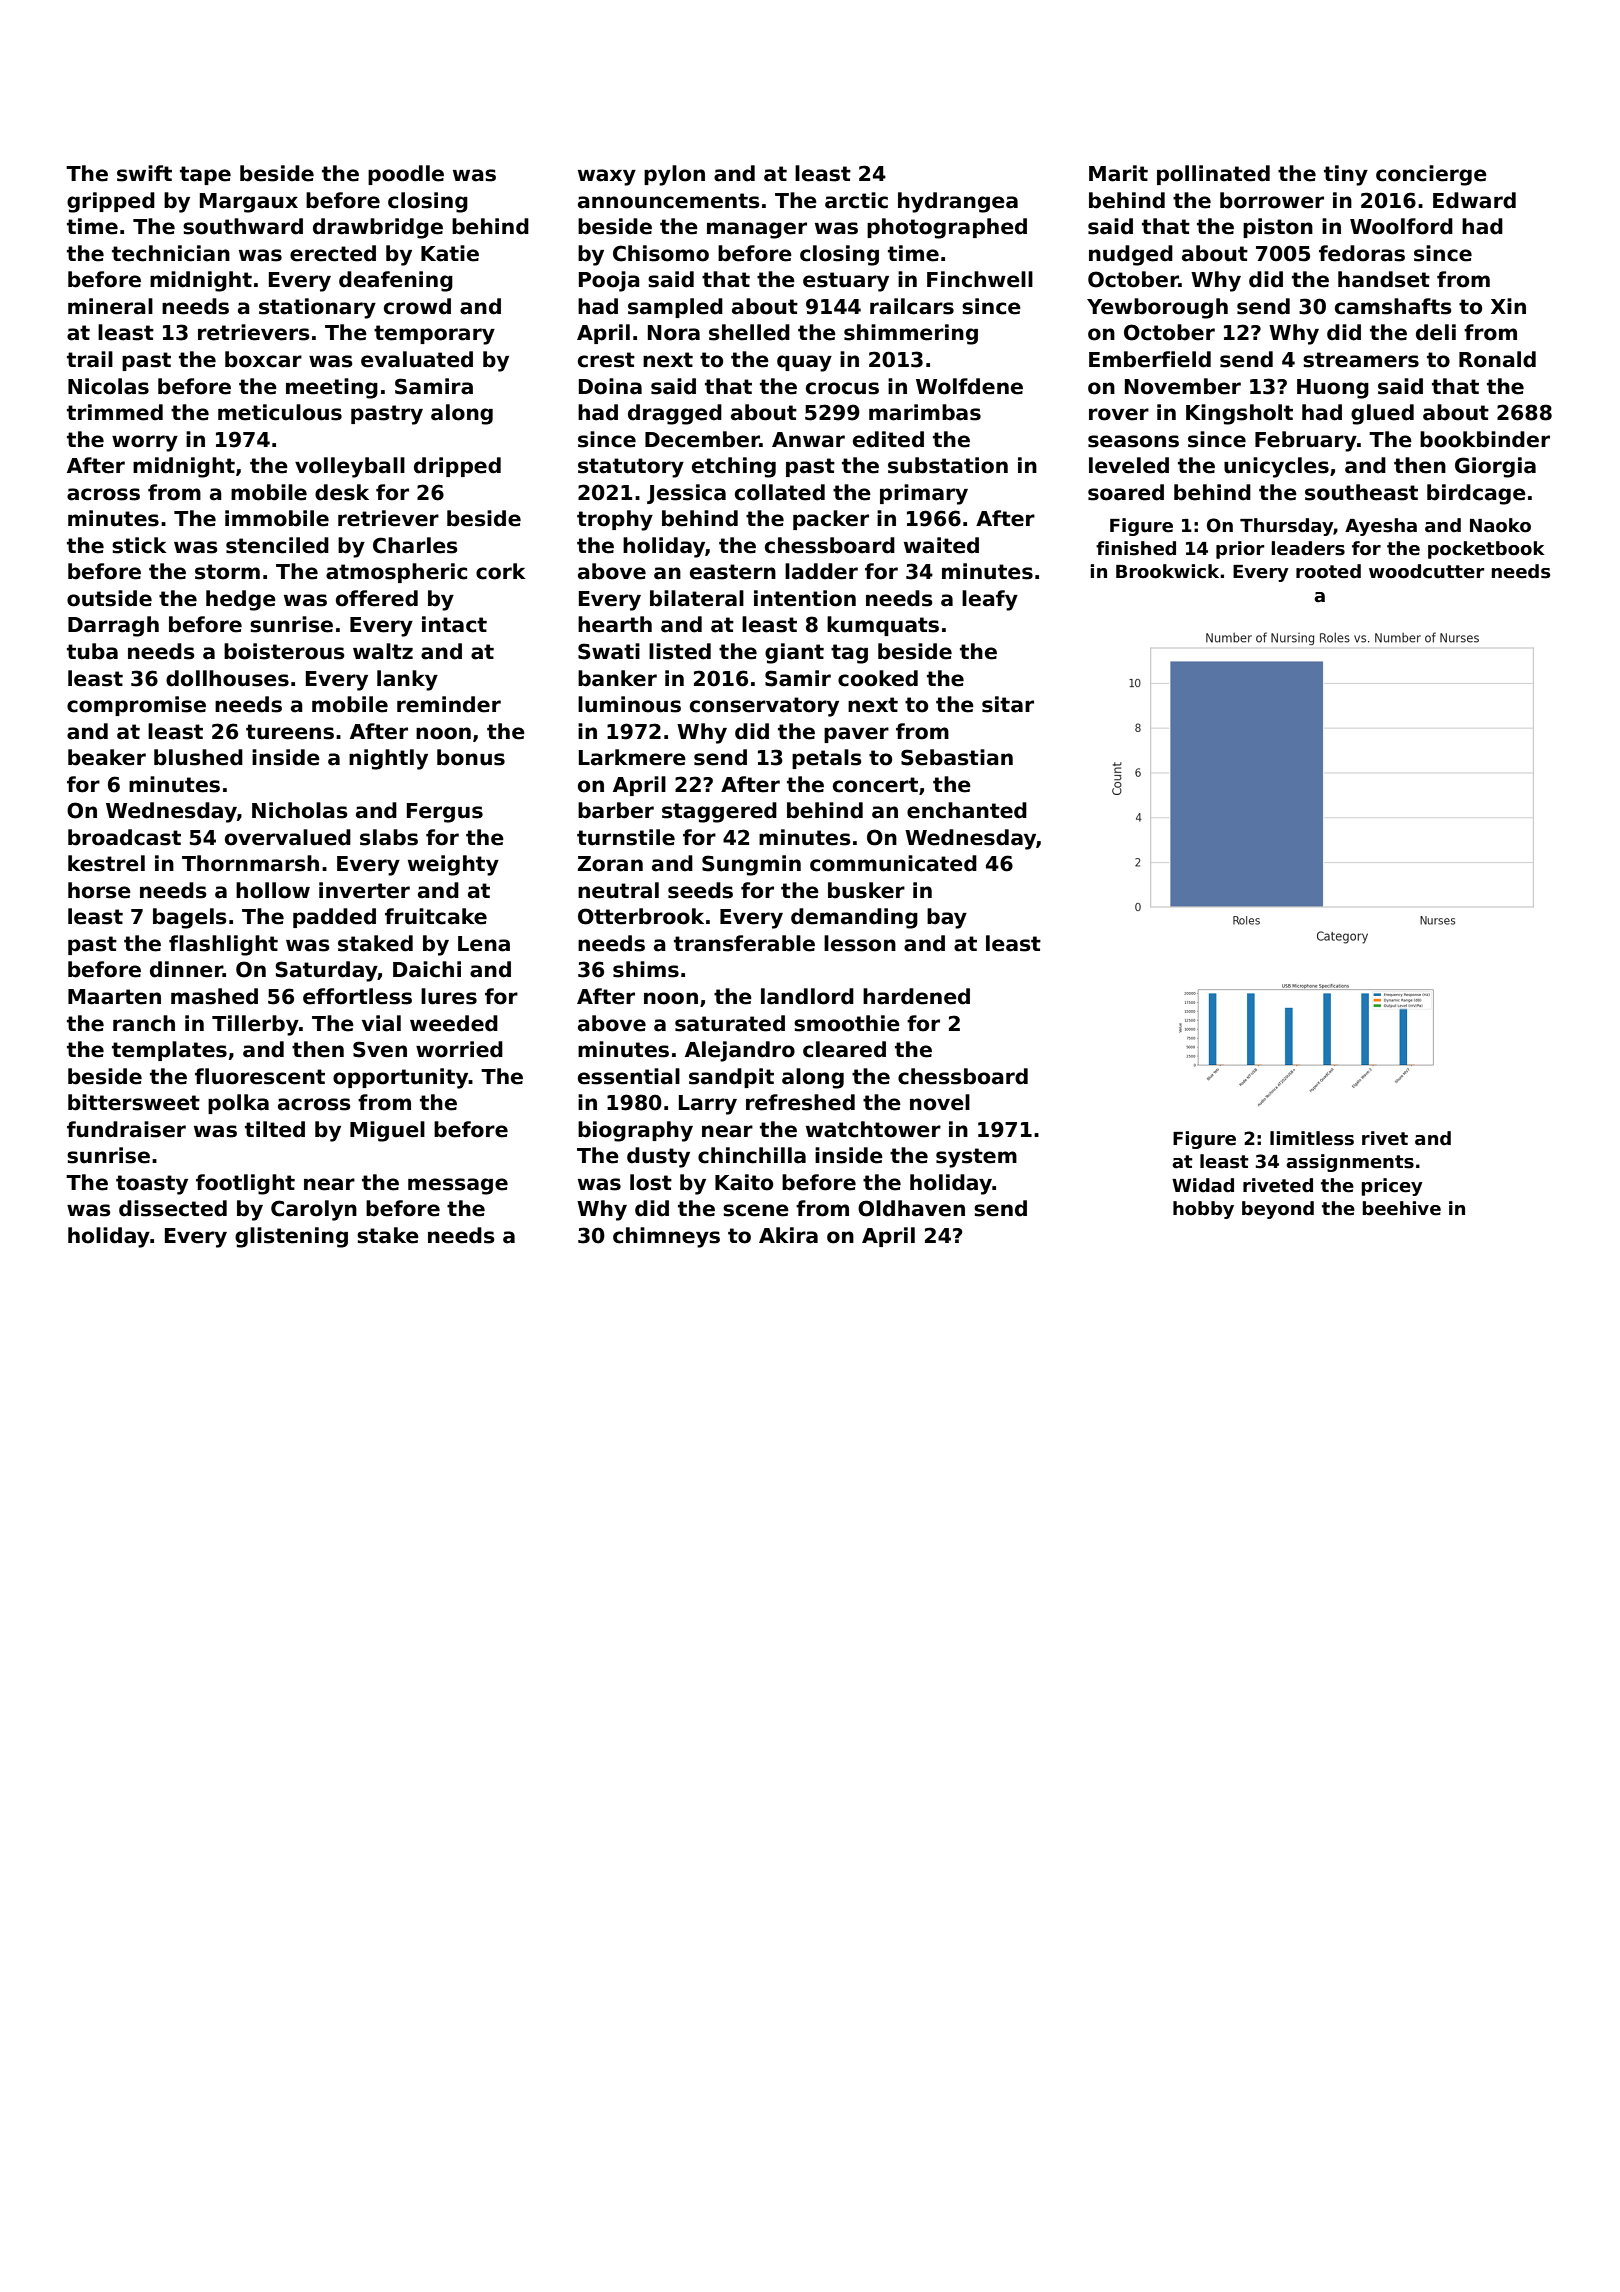 The image size is (1620, 2292). What do you see at coordinates (751, 865) in the page?
I see `Sungmin` at bounding box center [751, 865].
